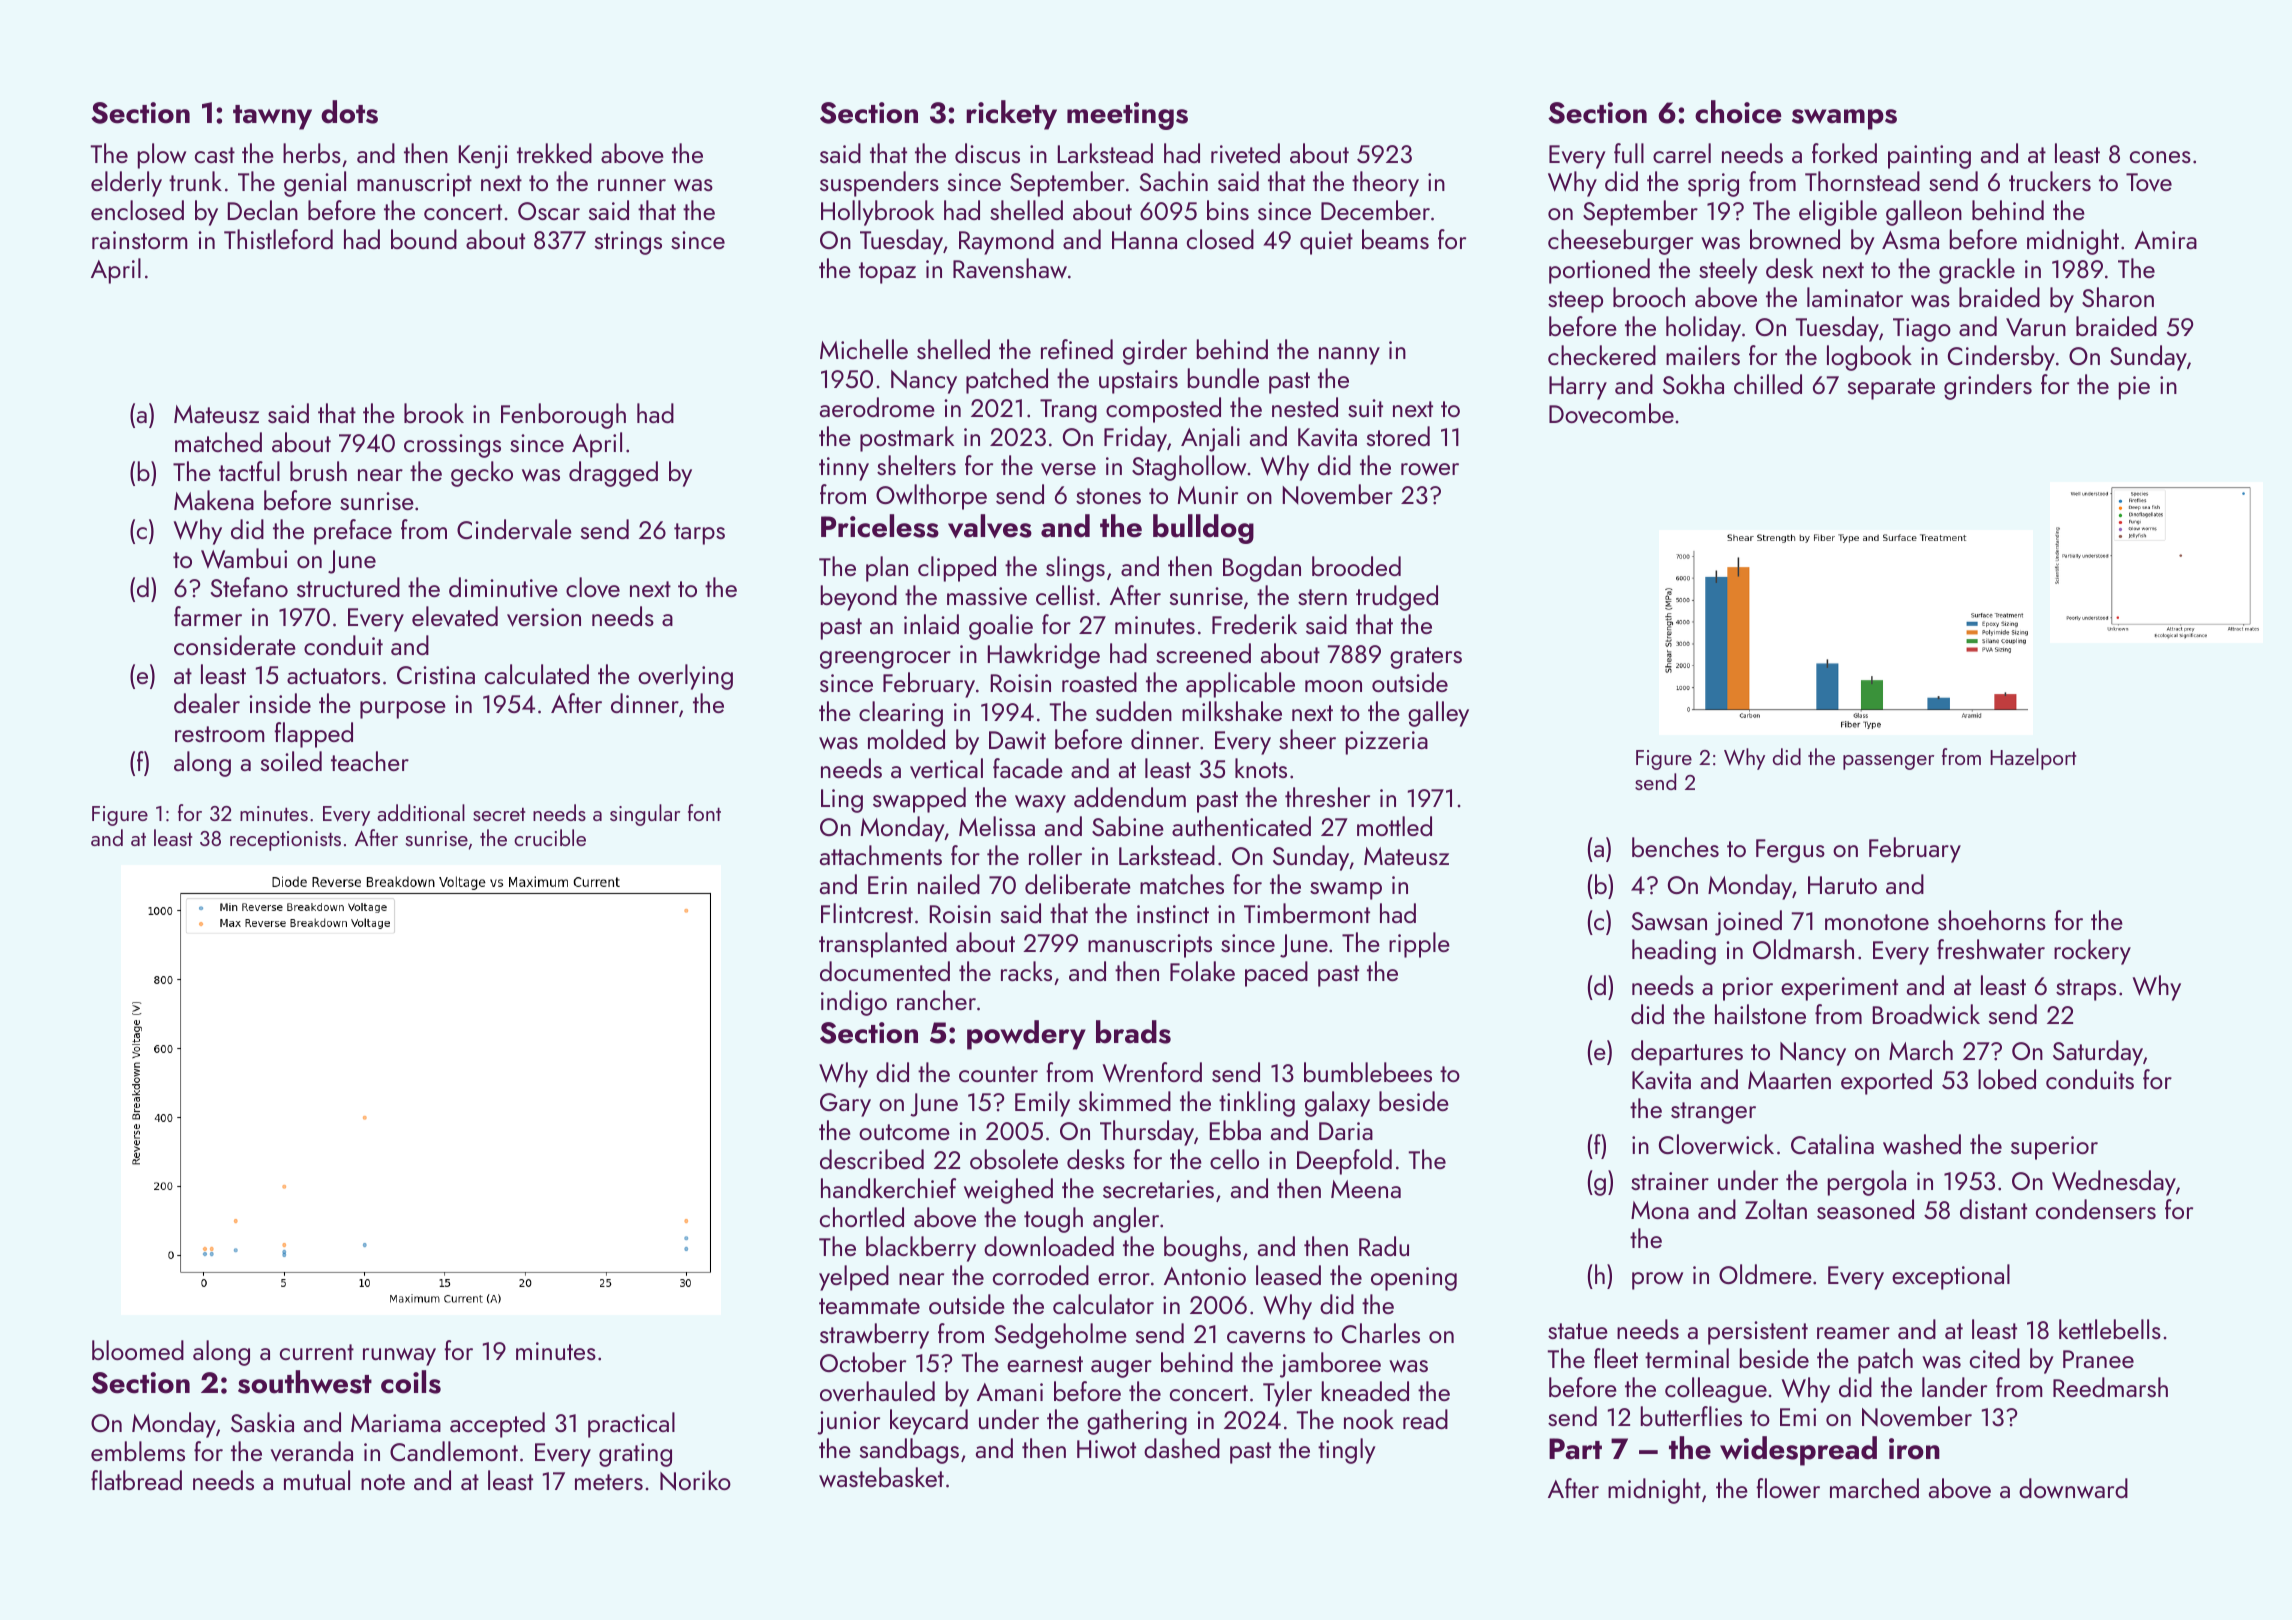 Image resolution: width=2292 pixels, height=1620 pixels. Describe the element at coordinates (554, 153) in the document. I see `trekked` at that location.
